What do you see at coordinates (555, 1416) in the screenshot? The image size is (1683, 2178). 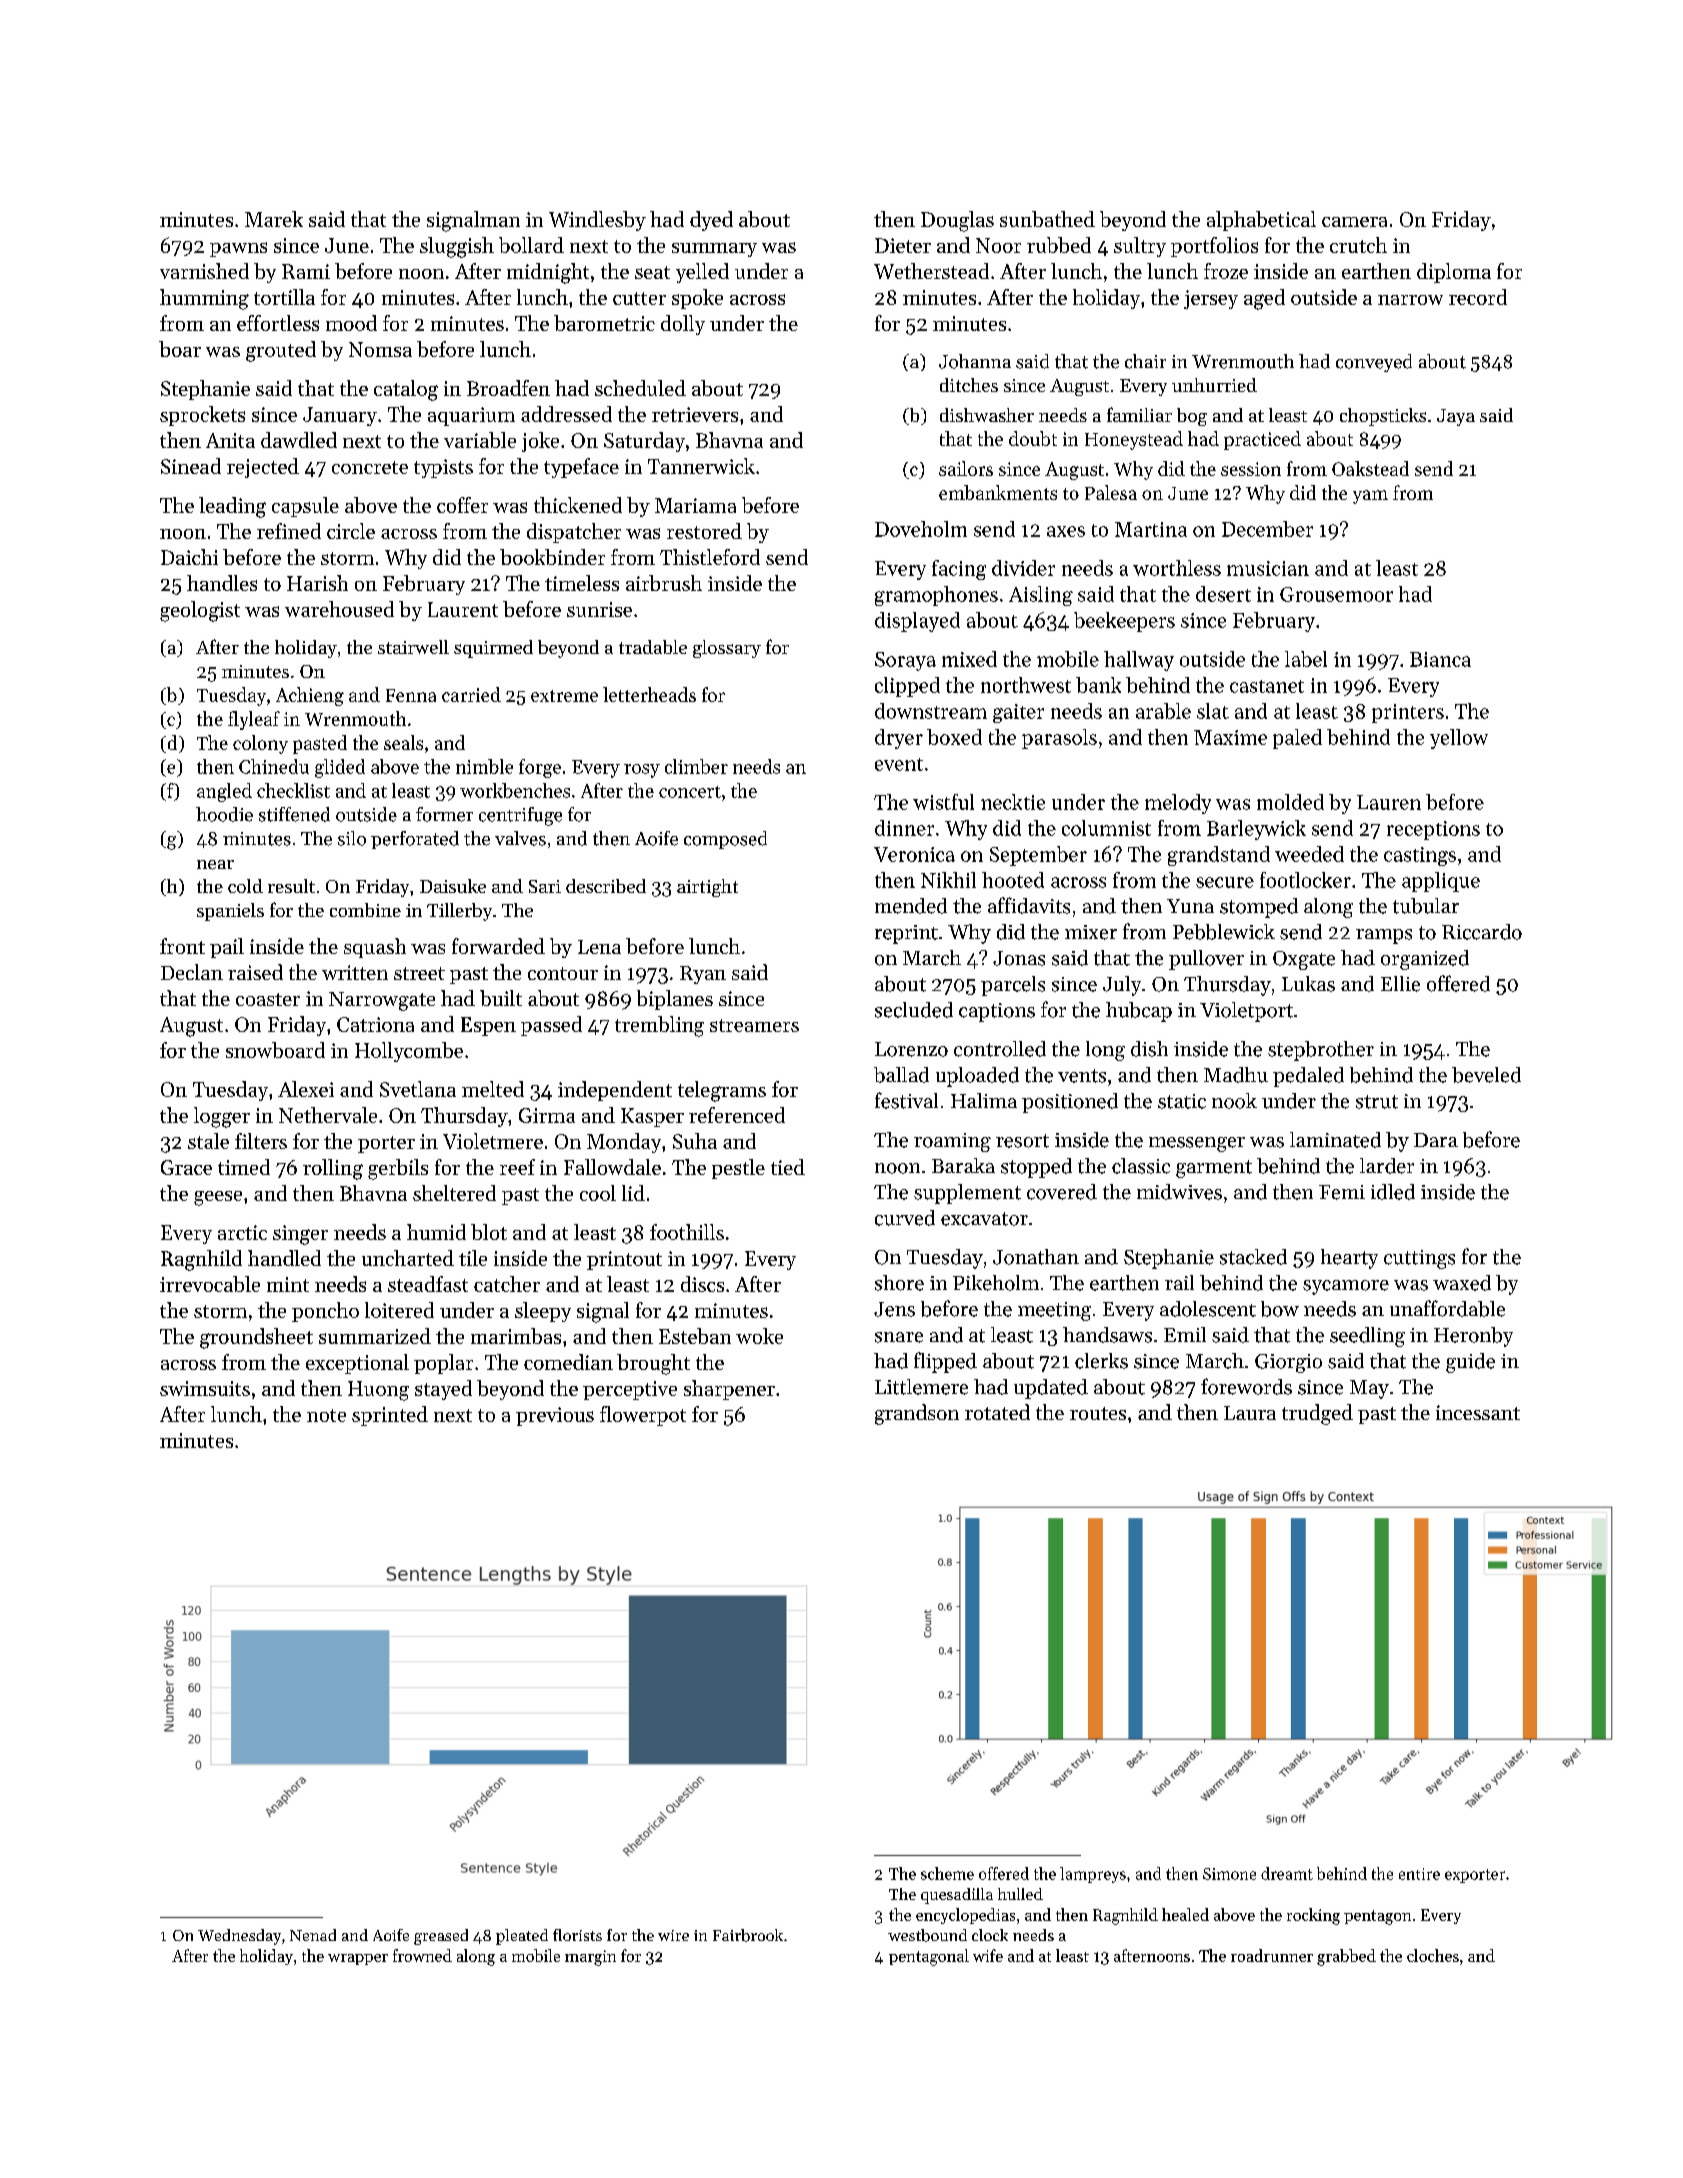 I see `previous` at bounding box center [555, 1416].
